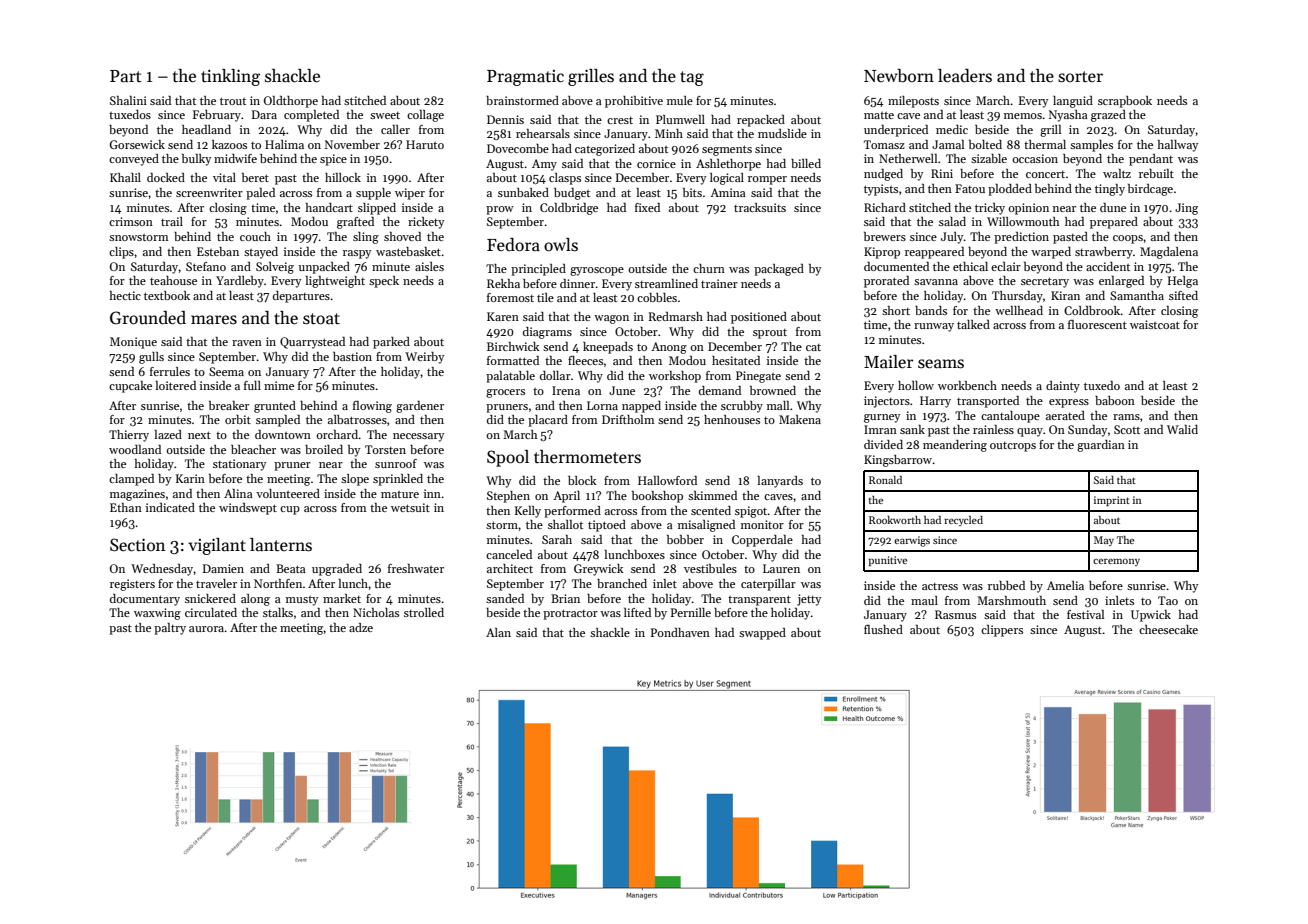  What do you see at coordinates (230, 77) in the document?
I see `tinkling` at bounding box center [230, 77].
